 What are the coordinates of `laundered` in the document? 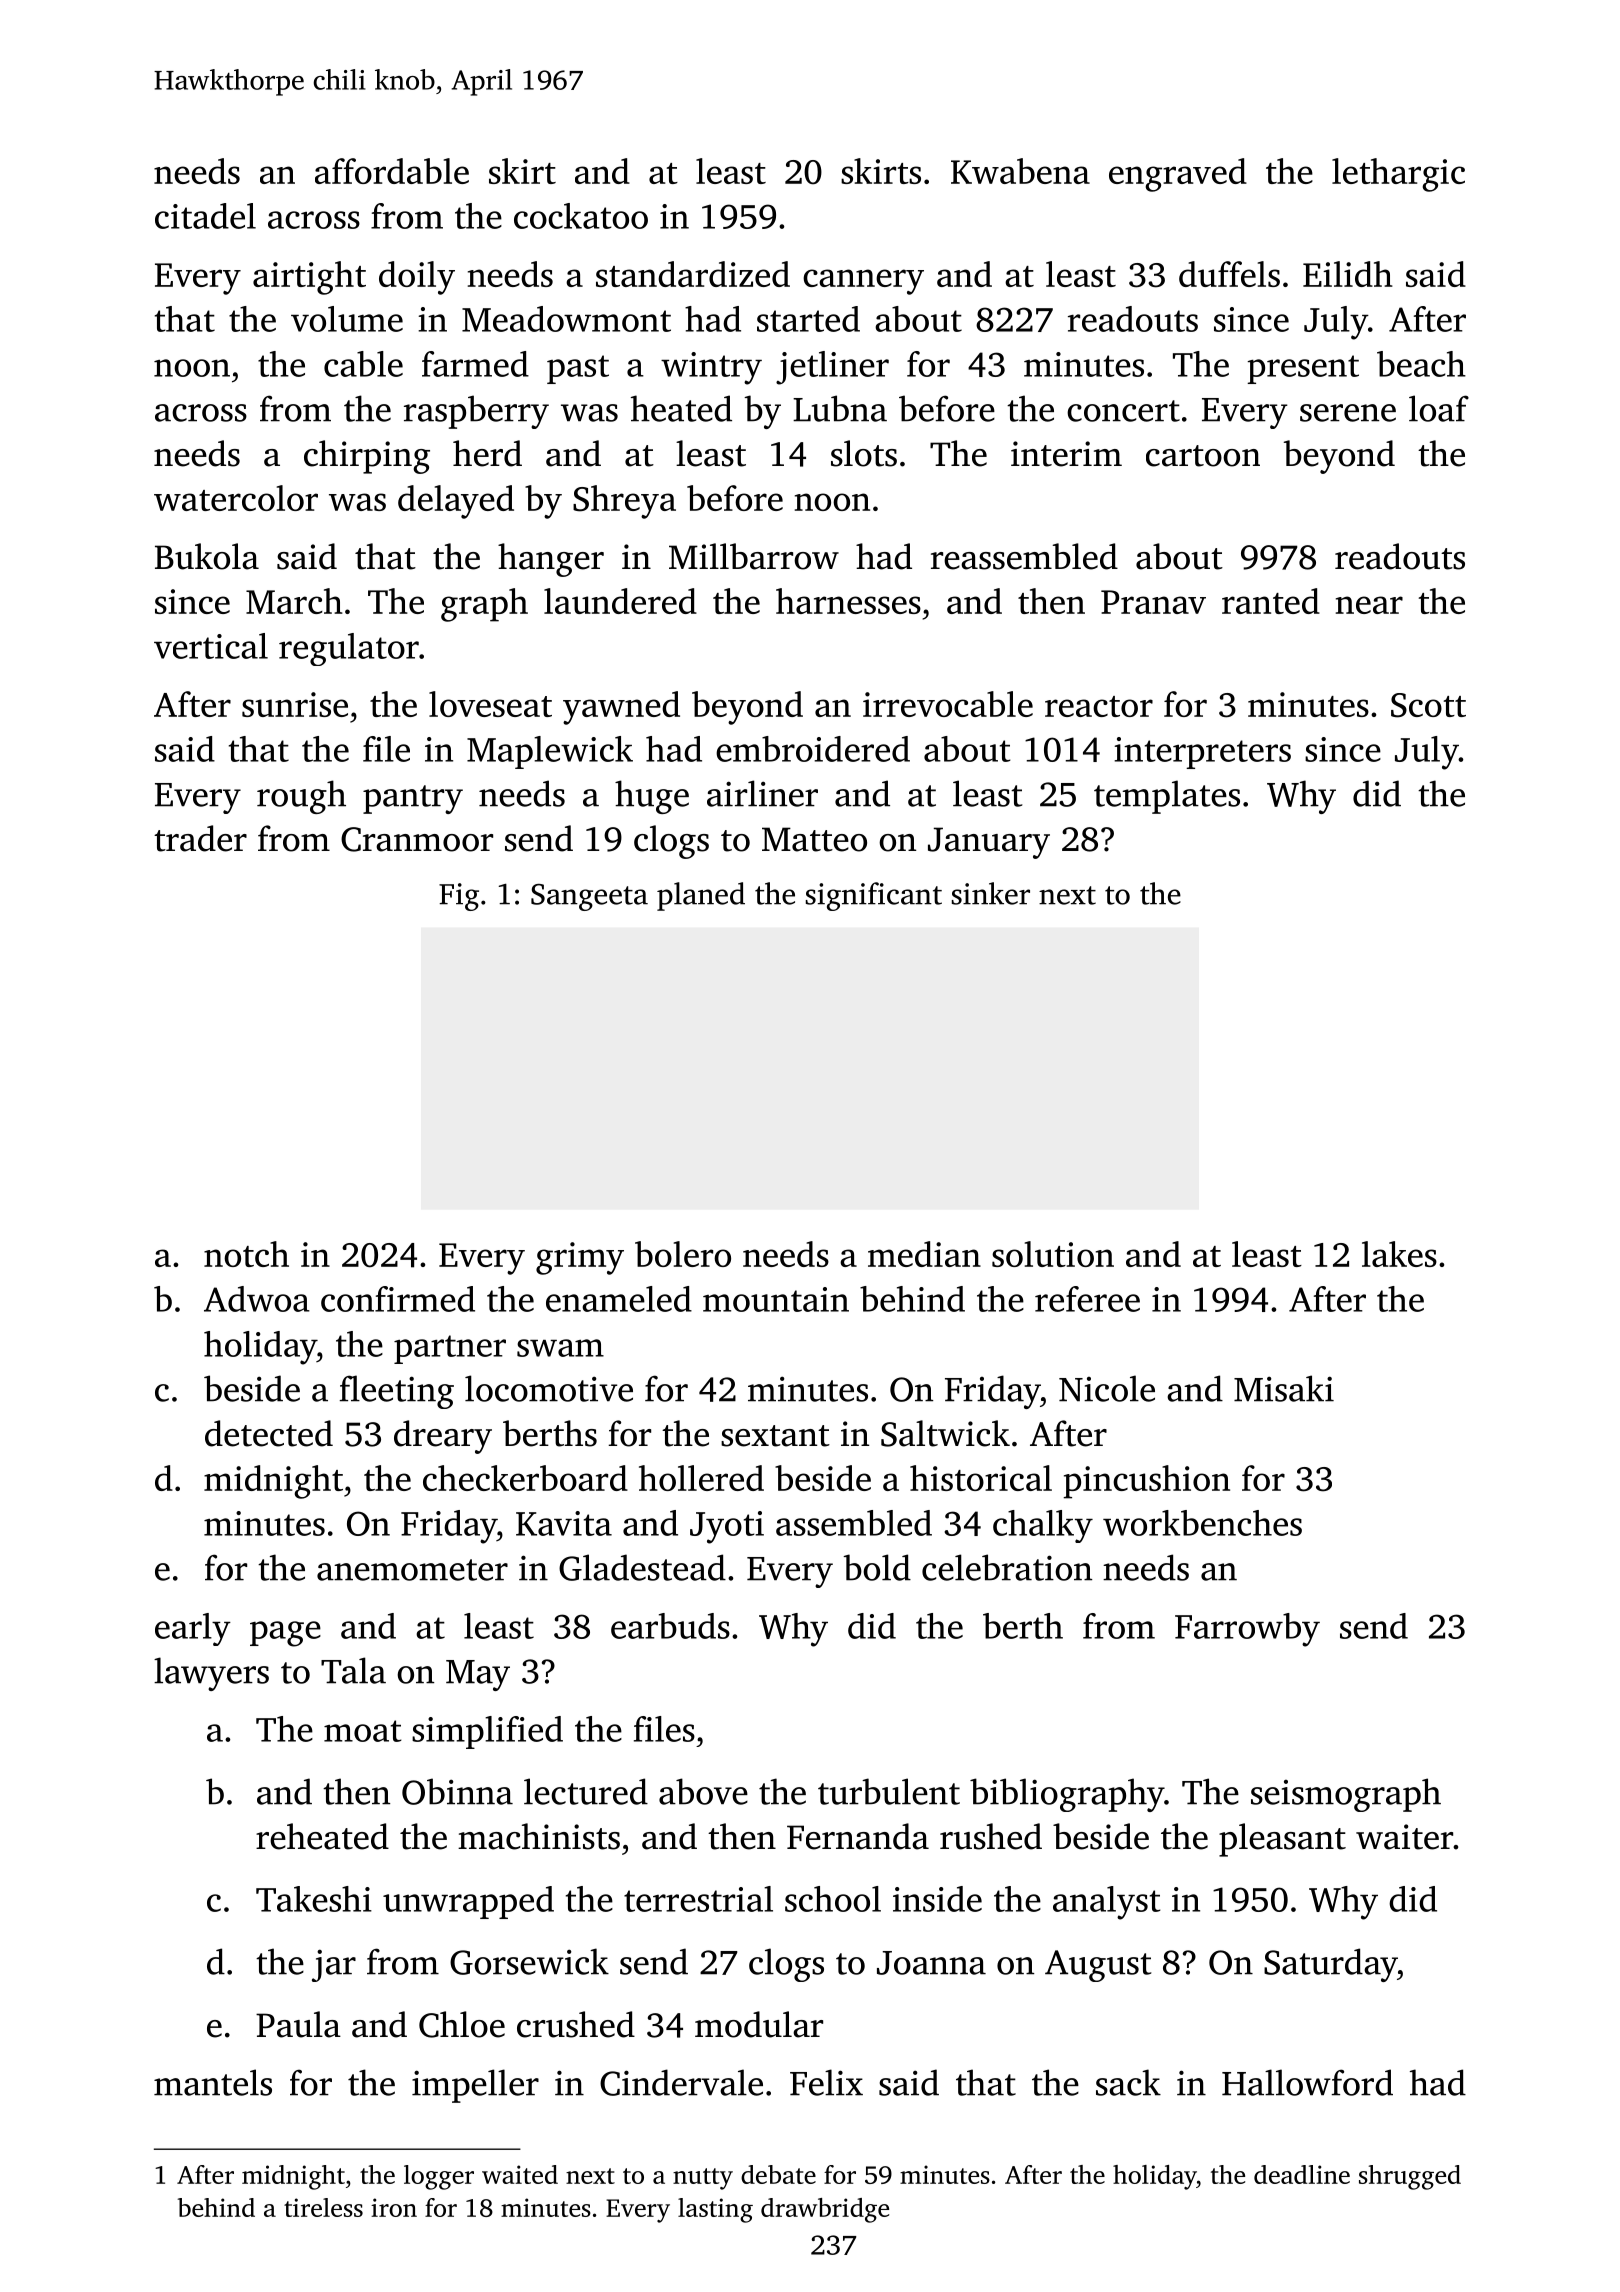 It's located at (620, 601).
